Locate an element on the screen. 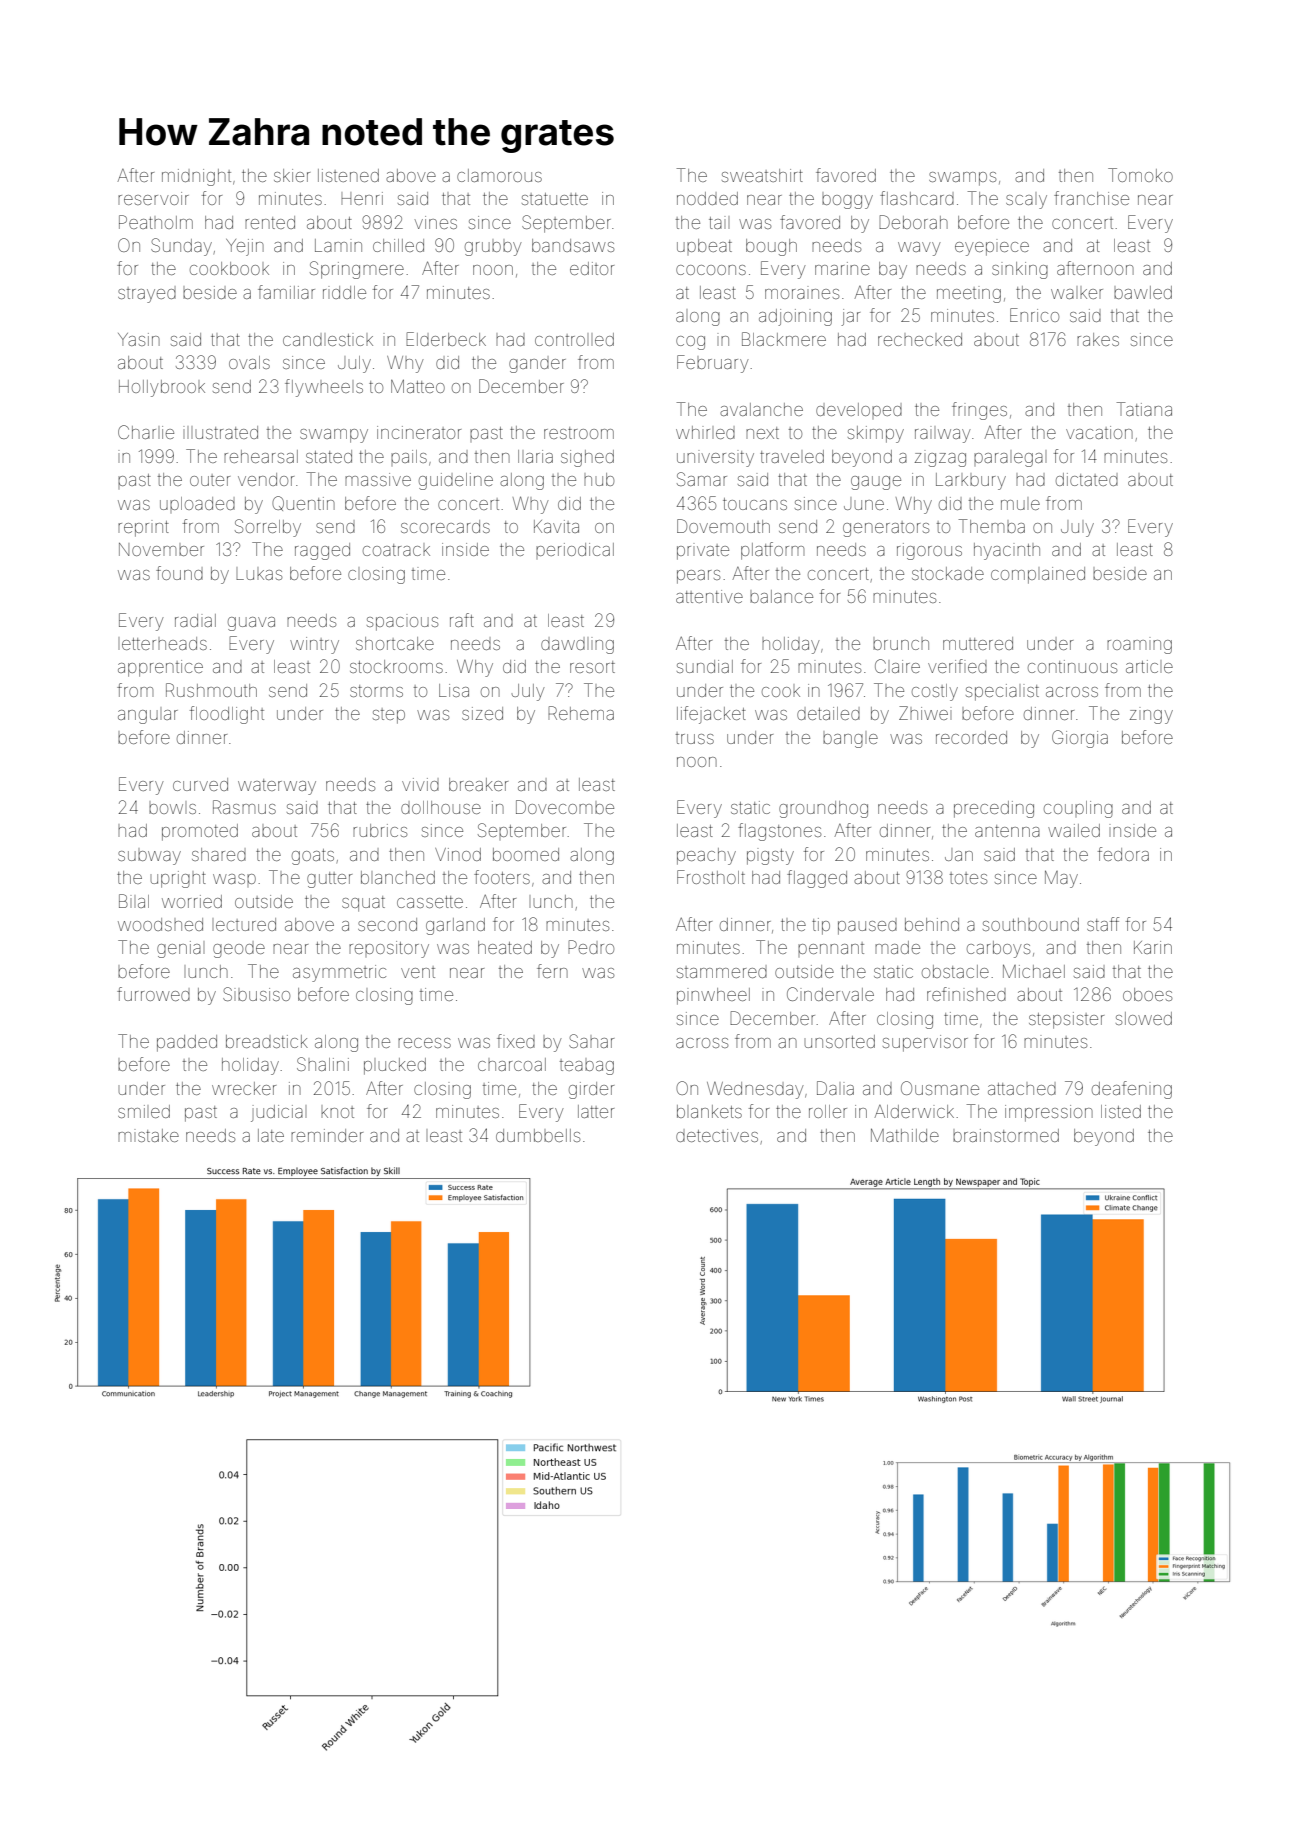 This screenshot has height=1826, width=1291. midnight is located at coordinates (196, 177).
